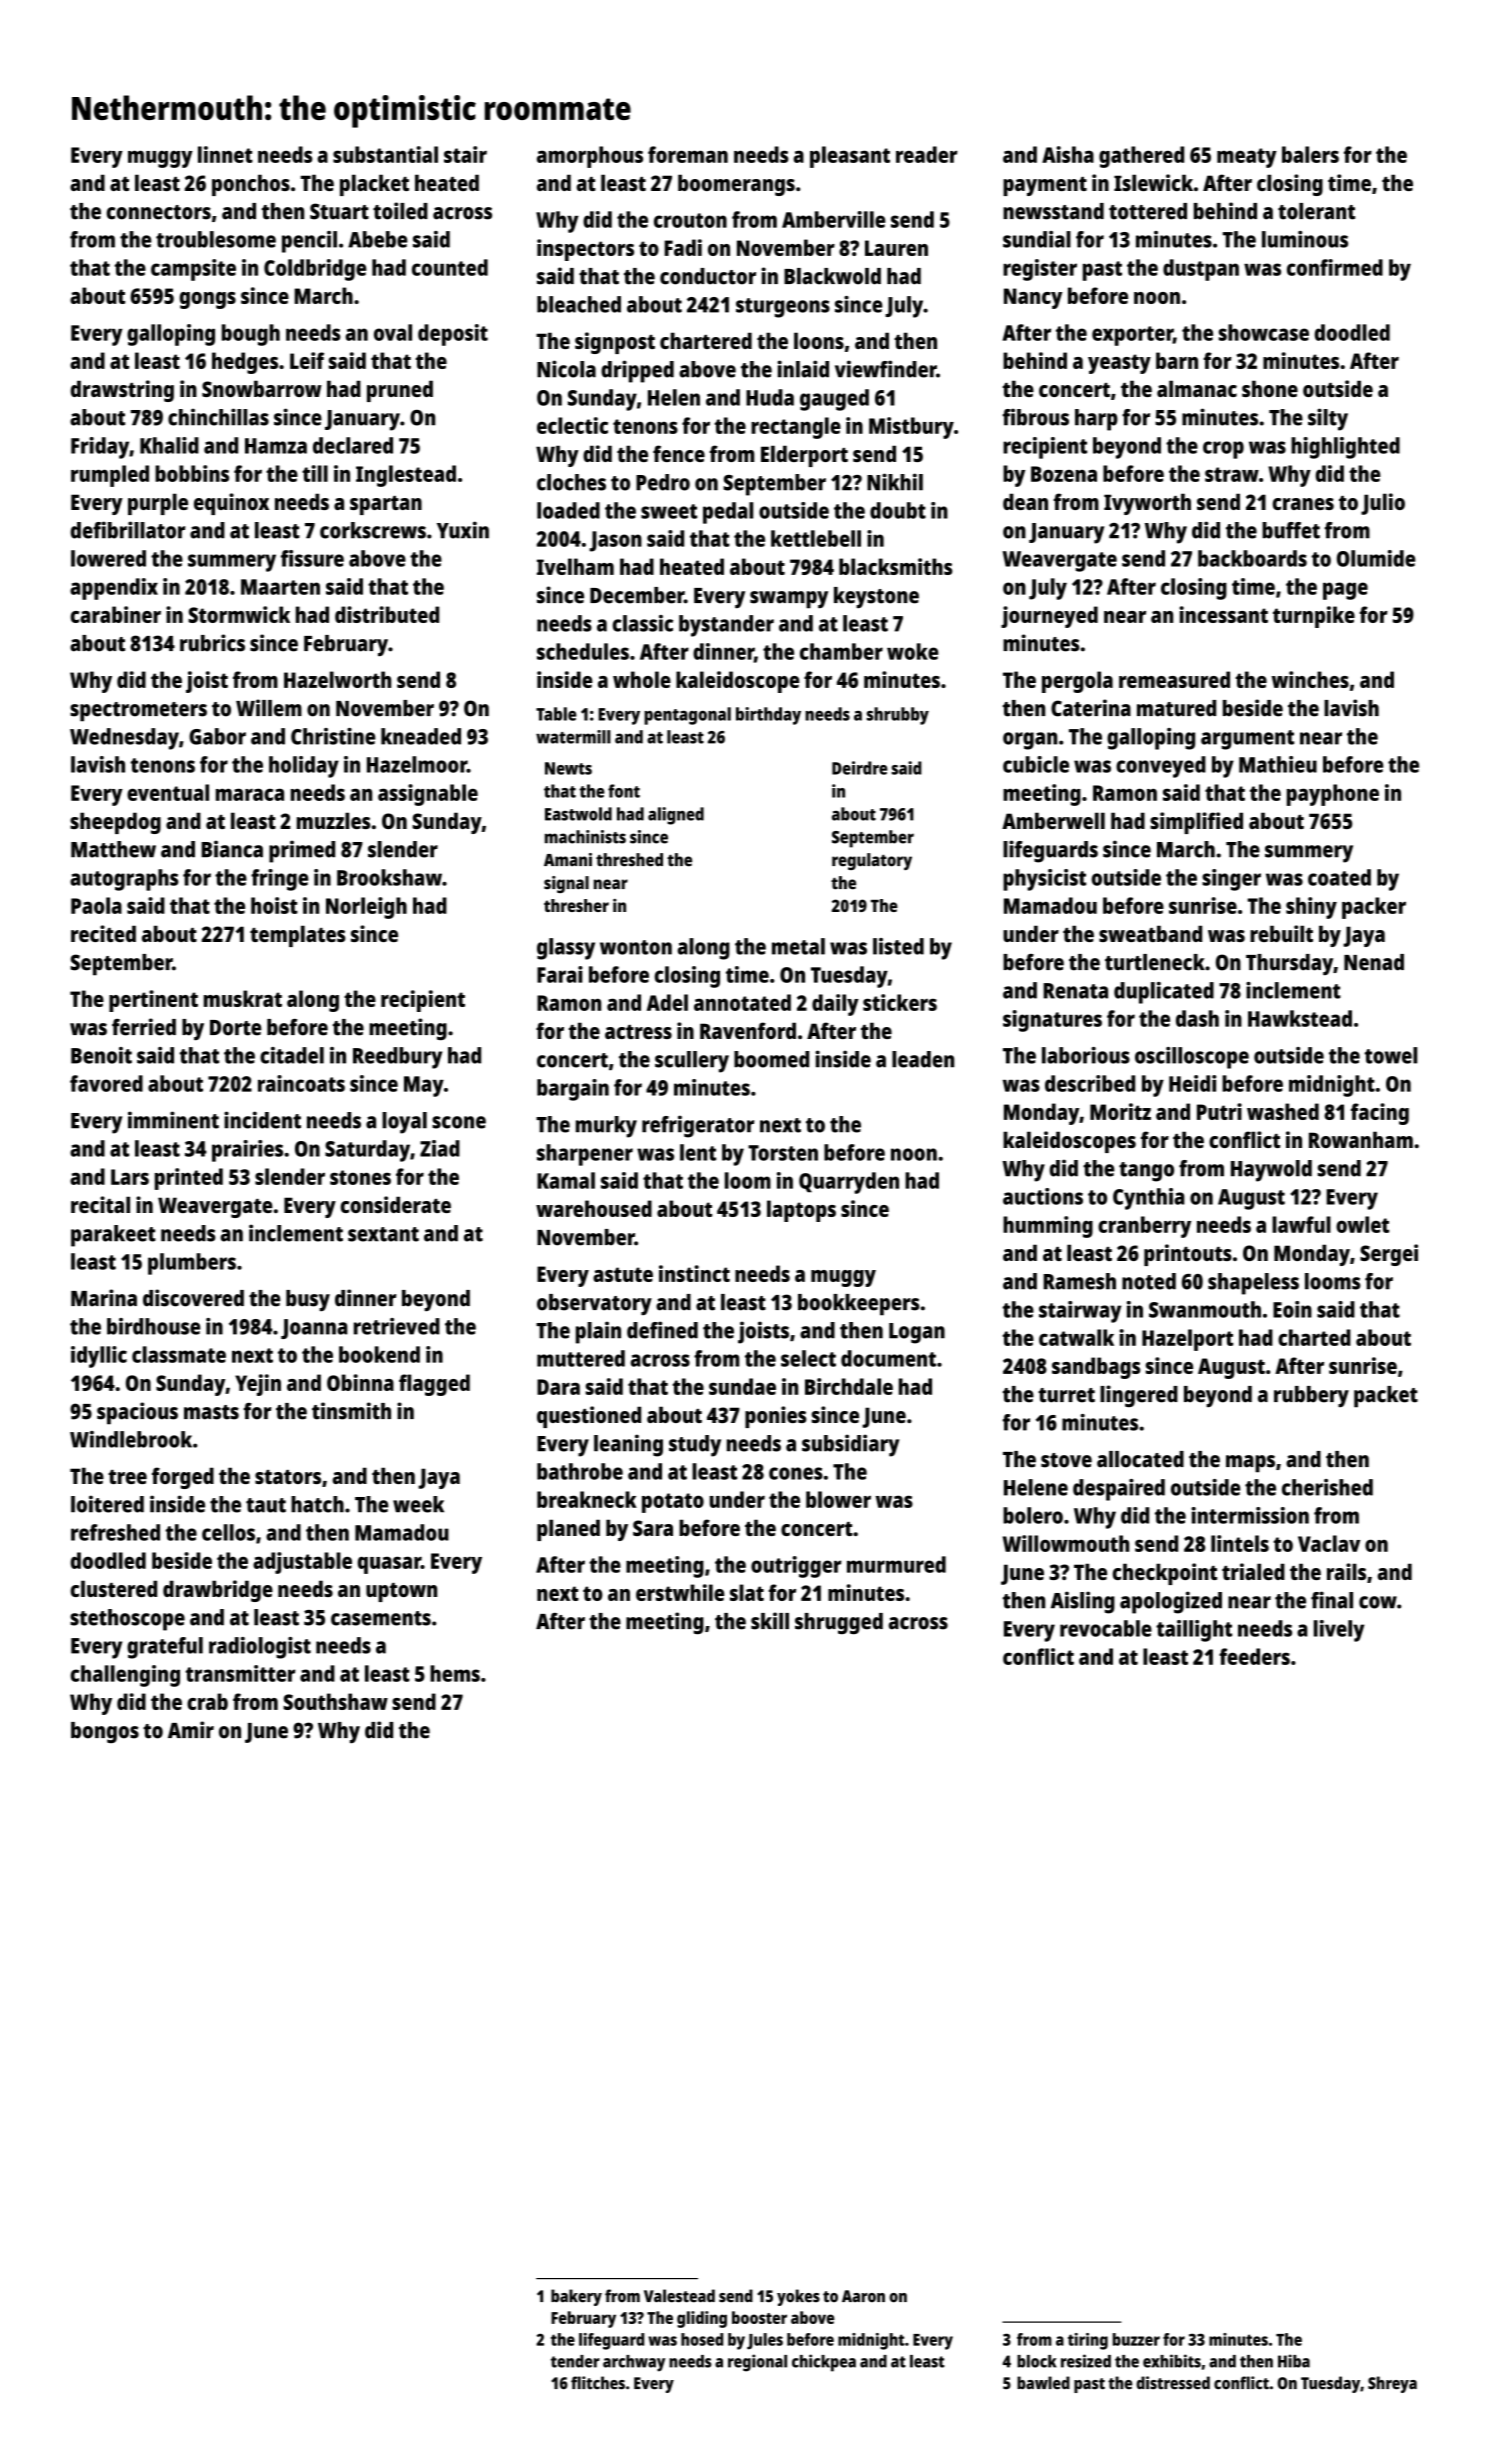 This screenshot has height=2464, width=1496. I want to click on drawstring, so click(122, 391).
